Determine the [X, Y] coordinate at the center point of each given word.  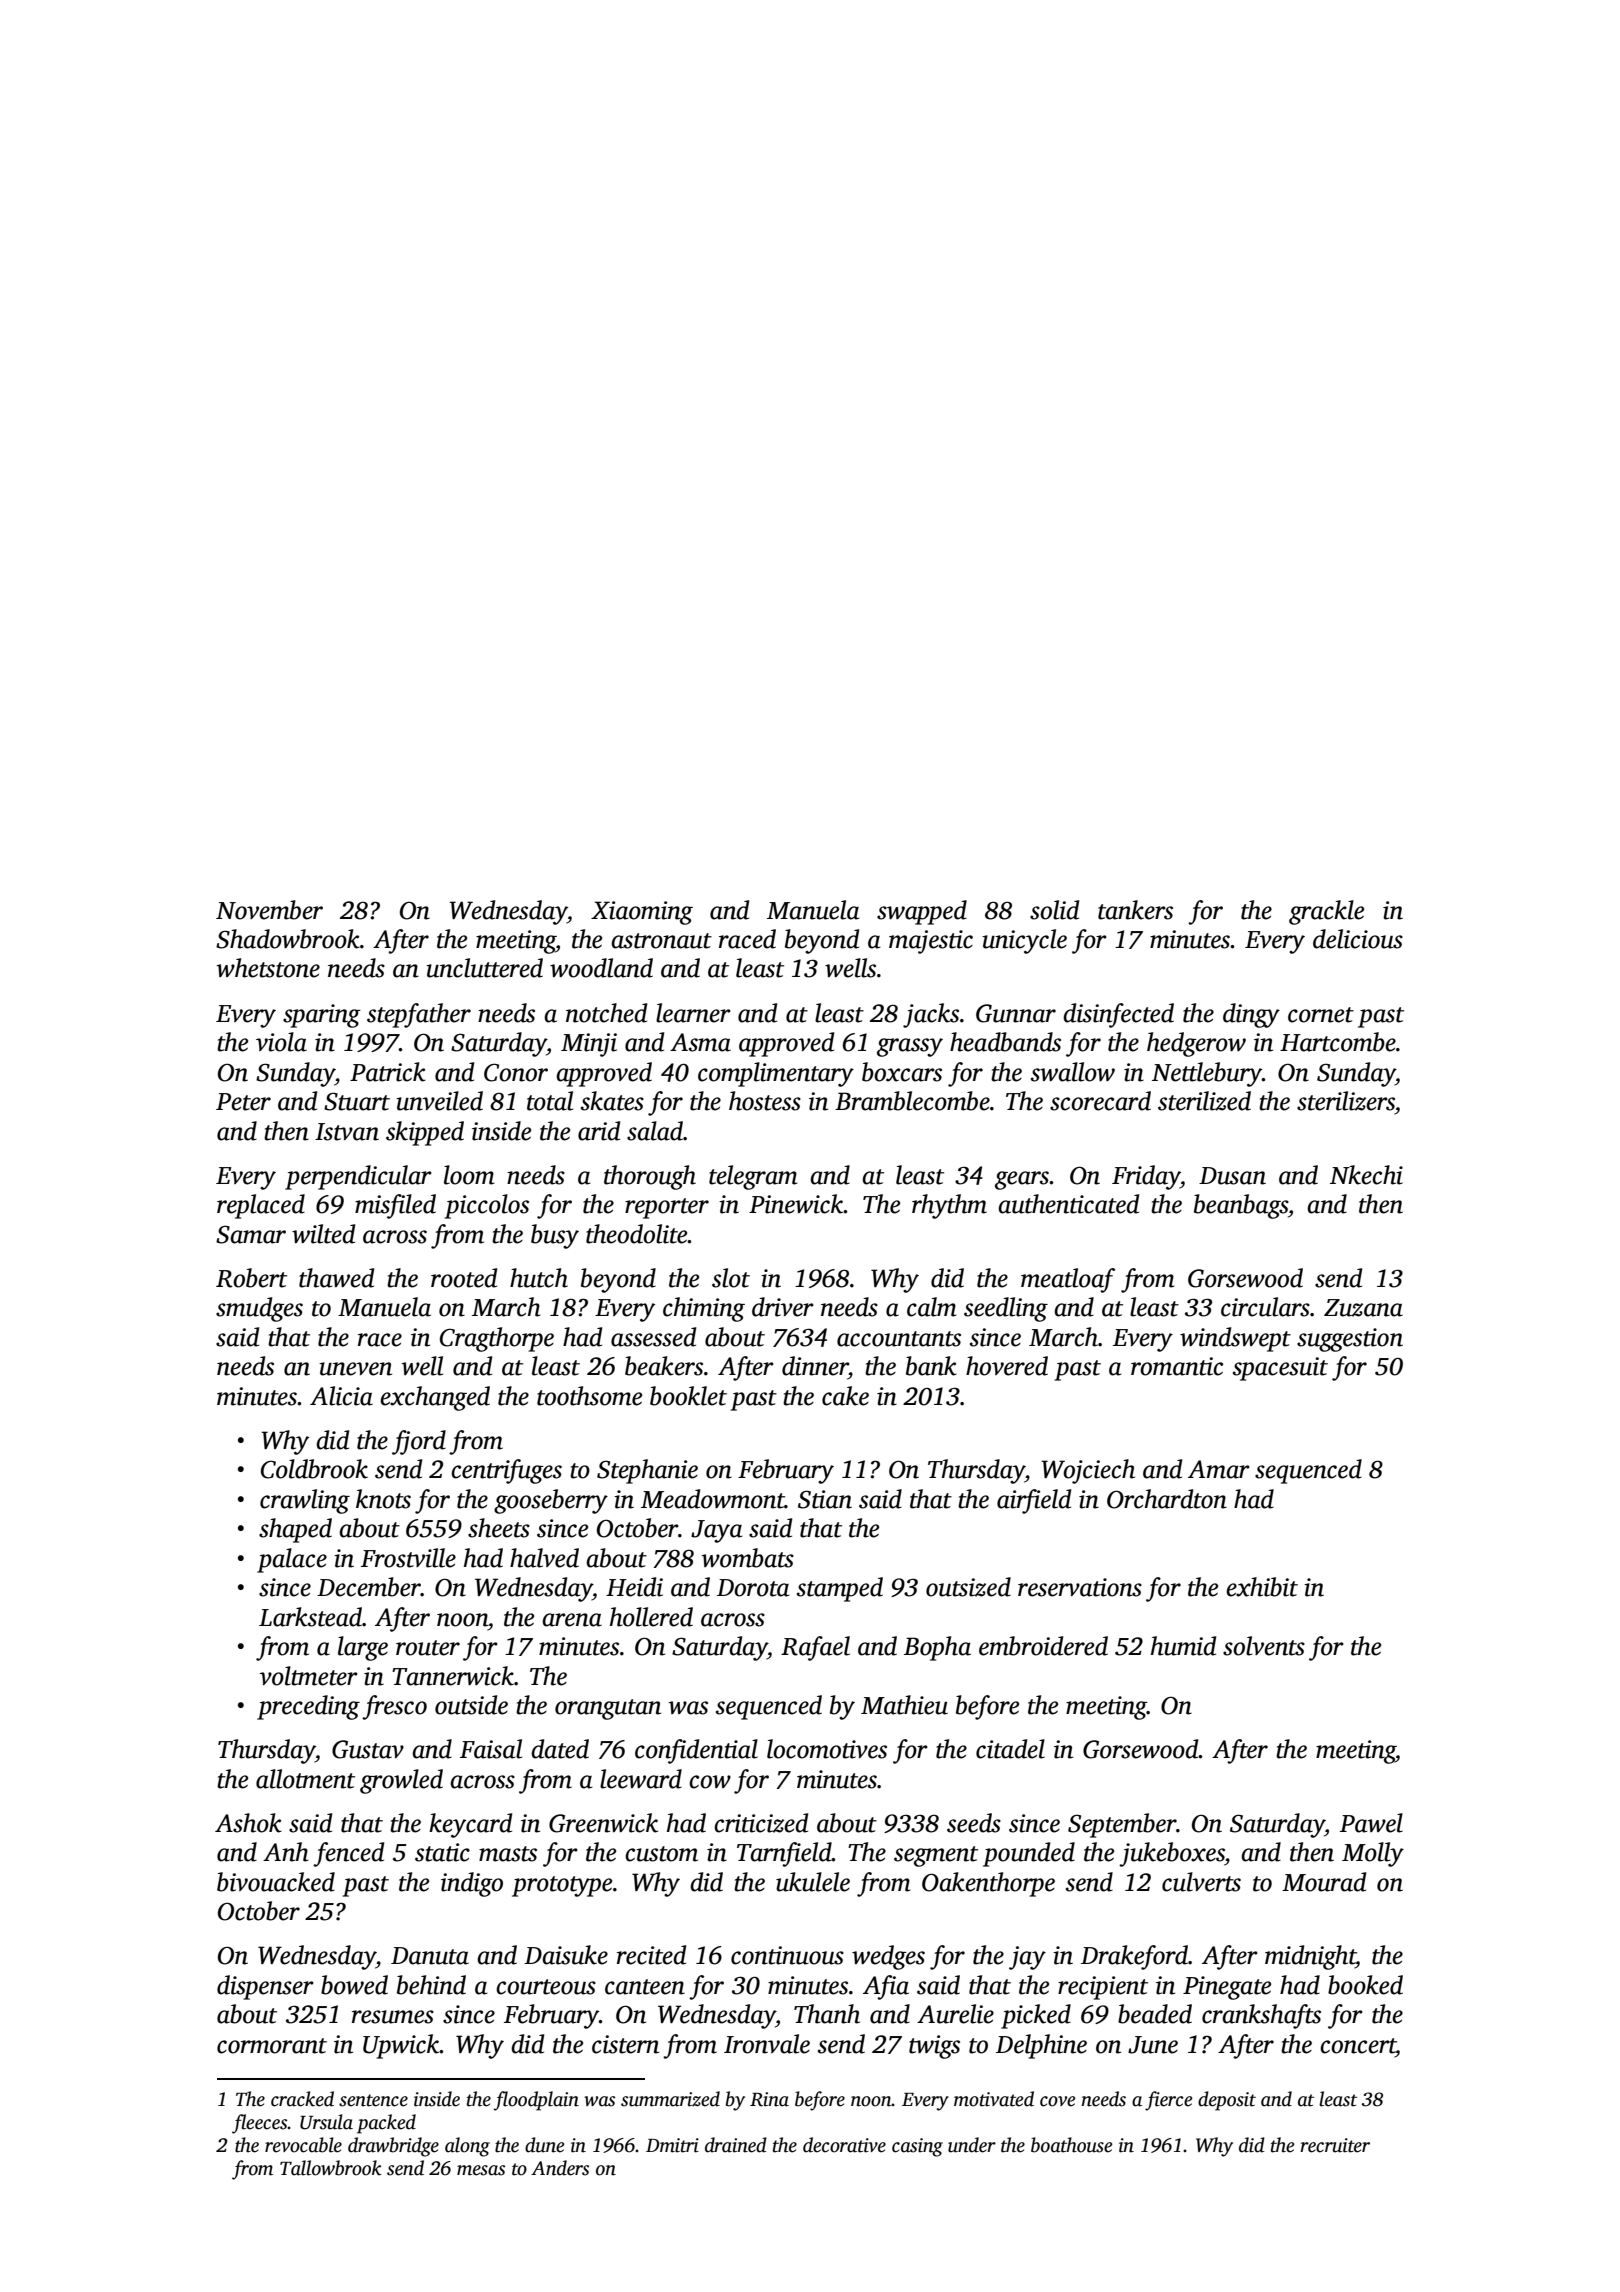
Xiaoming [642, 913]
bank [931, 1366]
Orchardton [1167, 1499]
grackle [1326, 912]
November [269, 910]
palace [292, 1560]
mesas [481, 2170]
